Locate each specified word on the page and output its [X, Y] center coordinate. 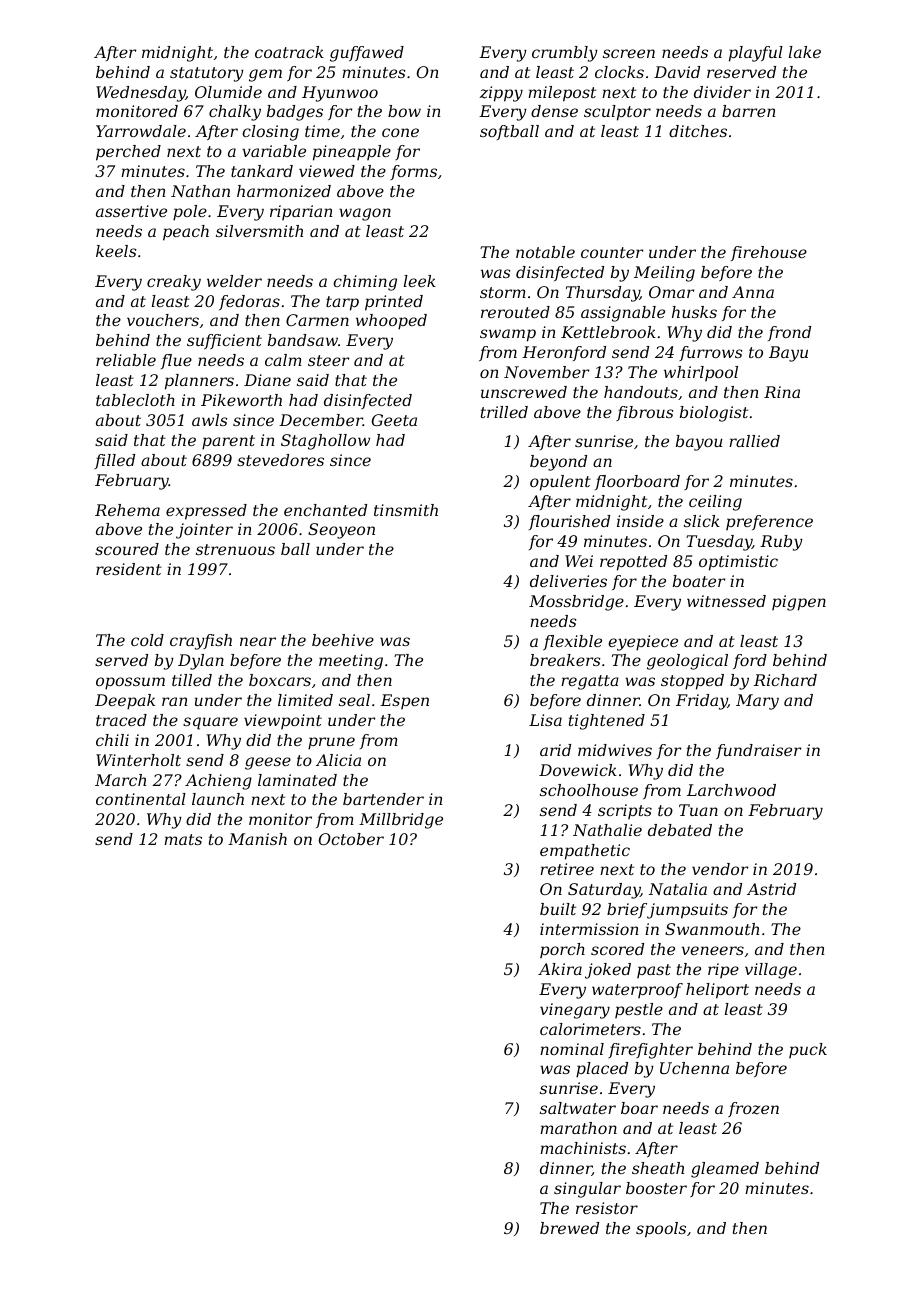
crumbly [565, 54]
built [558, 909]
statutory [207, 74]
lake [805, 52]
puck [808, 1050]
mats [183, 839]
